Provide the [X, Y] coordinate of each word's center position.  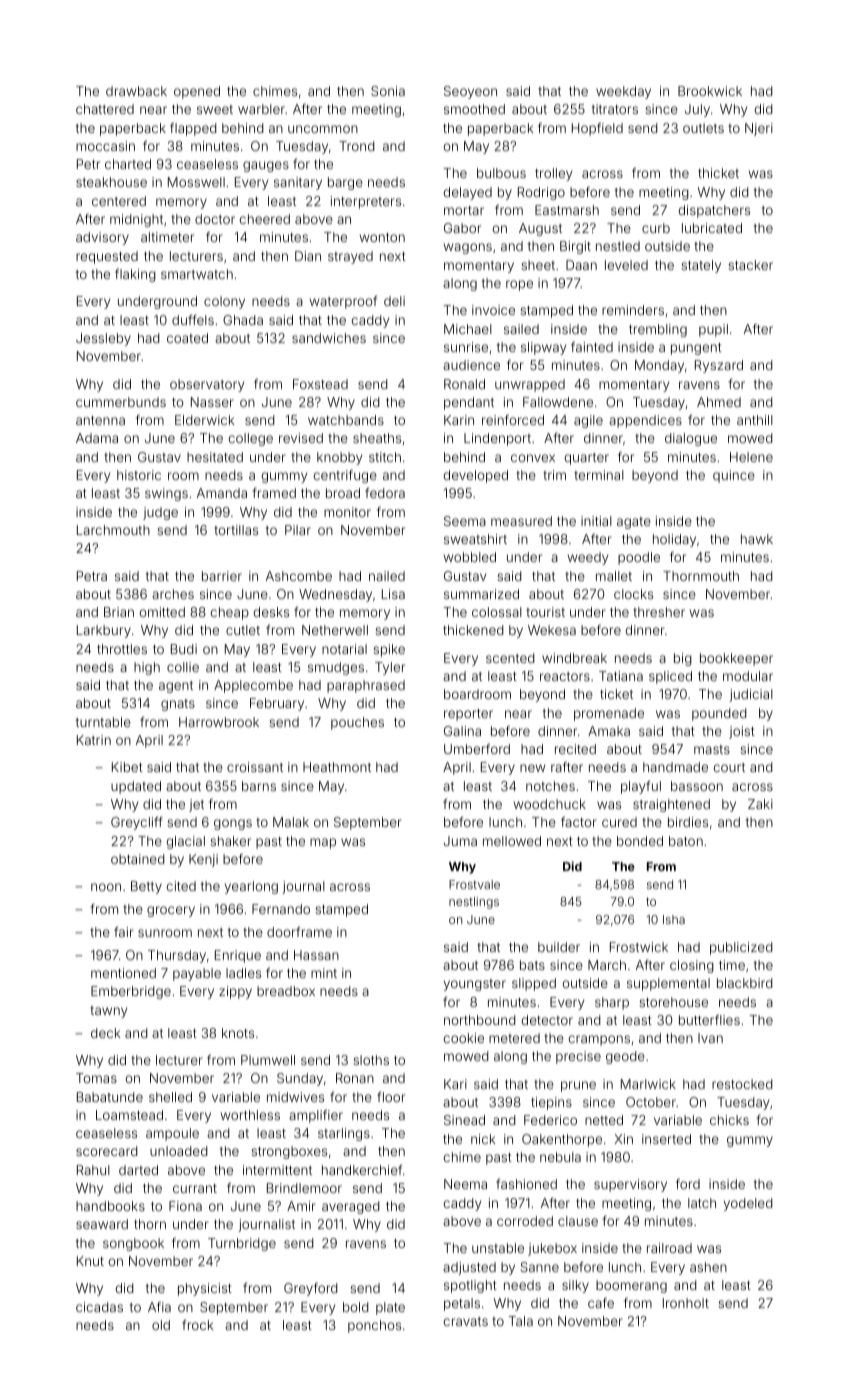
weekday [623, 92]
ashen [708, 1267]
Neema [465, 1184]
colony [224, 302]
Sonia [388, 91]
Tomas [96, 1078]
